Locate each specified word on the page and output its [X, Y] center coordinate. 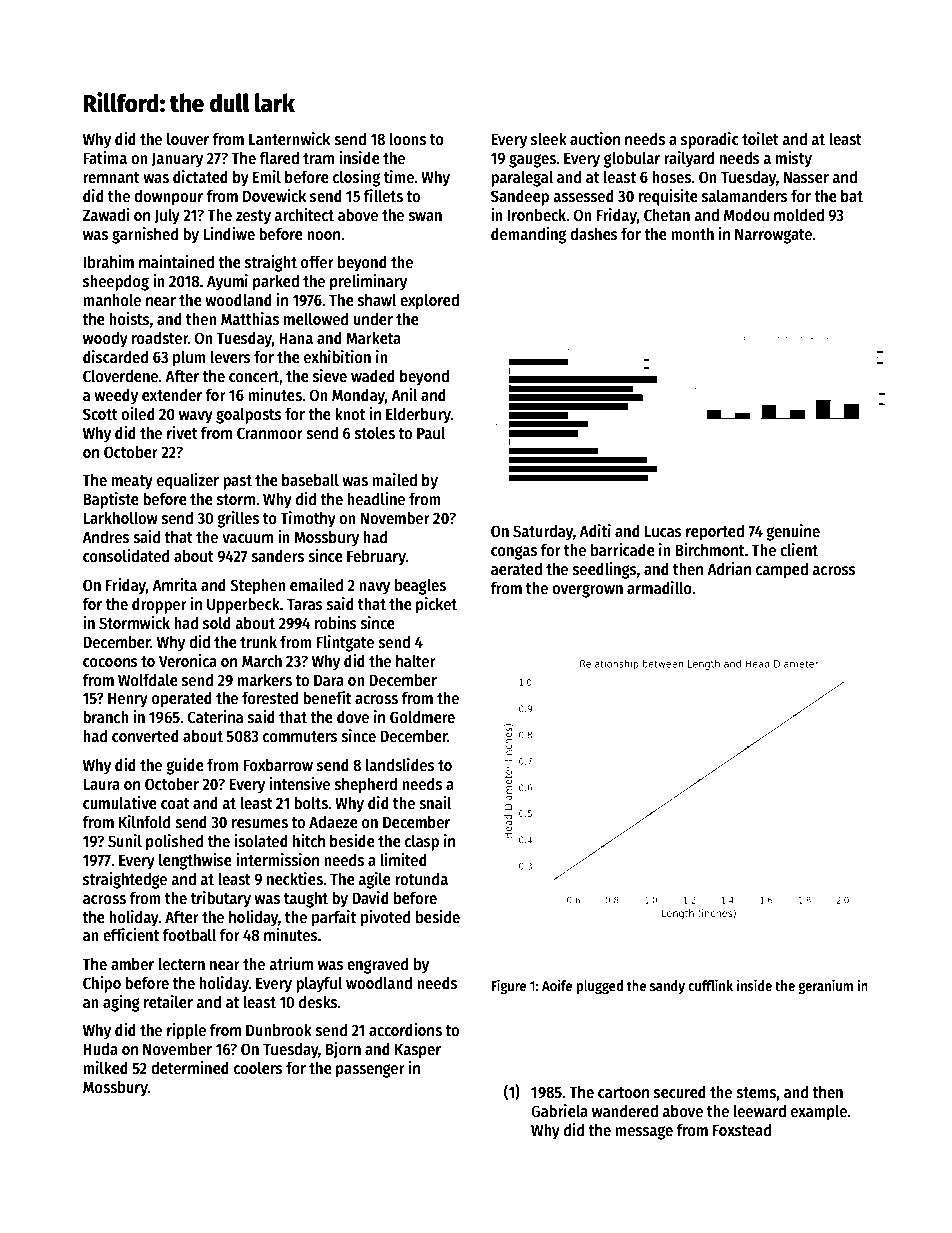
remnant [111, 177]
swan [425, 216]
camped [782, 570]
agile [374, 880]
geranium [825, 986]
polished [174, 842]
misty [794, 159]
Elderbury [418, 415]
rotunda [421, 878]
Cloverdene [120, 375]
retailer [168, 1001]
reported [715, 532]
